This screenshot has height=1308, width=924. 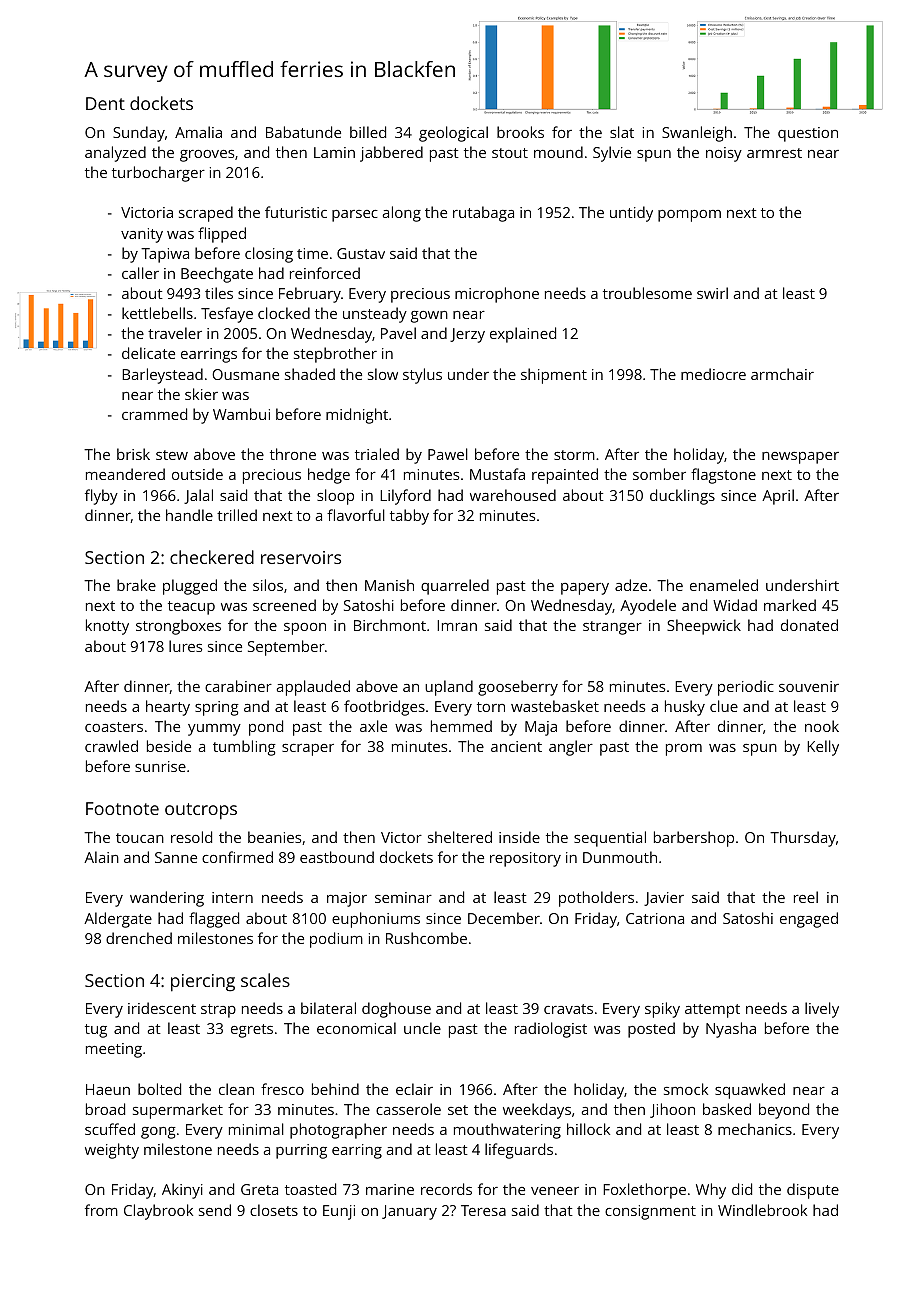 I want to click on brooks, so click(x=520, y=132).
